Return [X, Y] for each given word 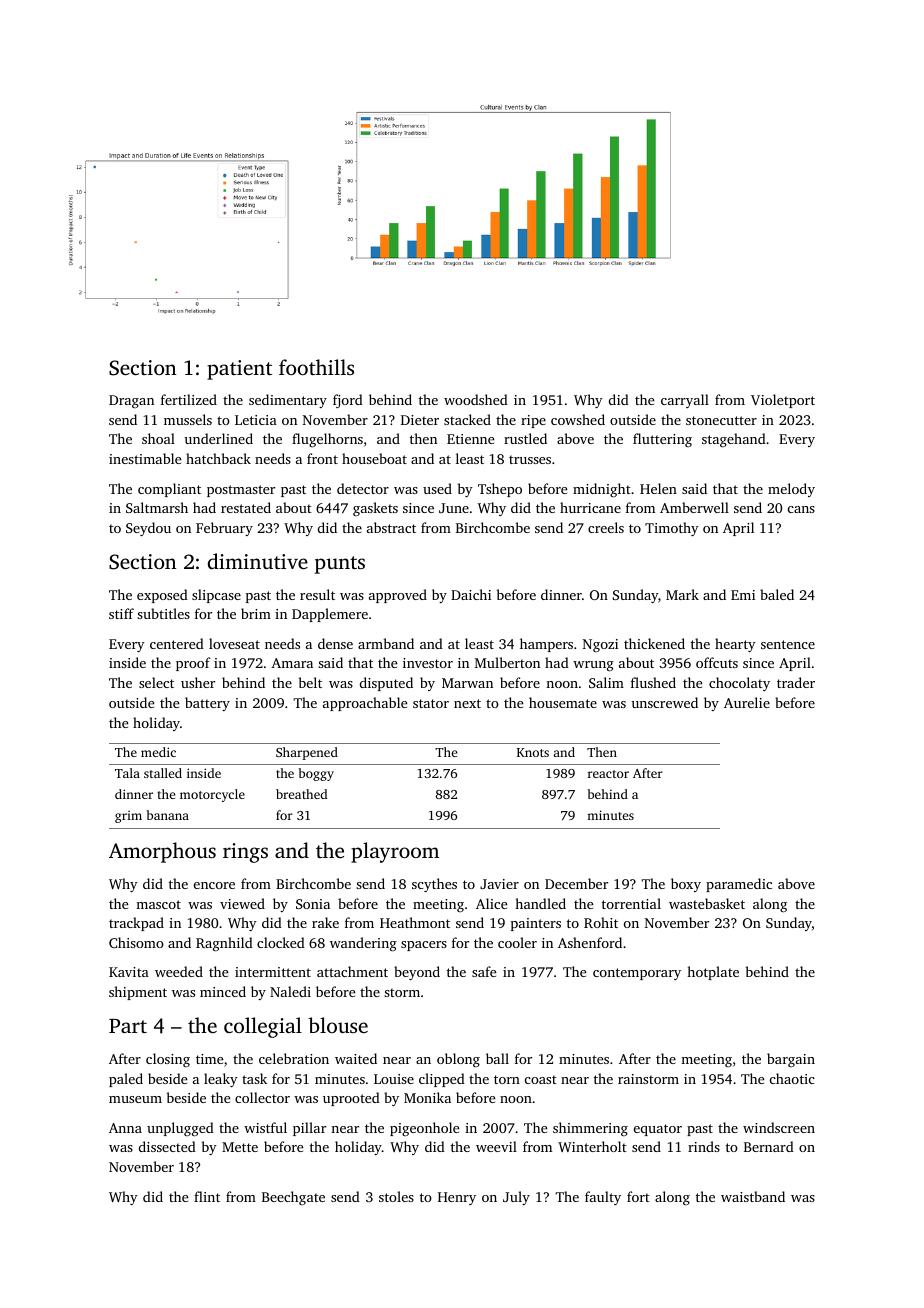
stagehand [734, 440]
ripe [533, 421]
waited [356, 1058]
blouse [338, 1025]
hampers [546, 645]
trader [796, 682]
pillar [309, 1129]
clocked [281, 942]
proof [193, 664]
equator [658, 1130]
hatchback [218, 458]
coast [541, 1079]
